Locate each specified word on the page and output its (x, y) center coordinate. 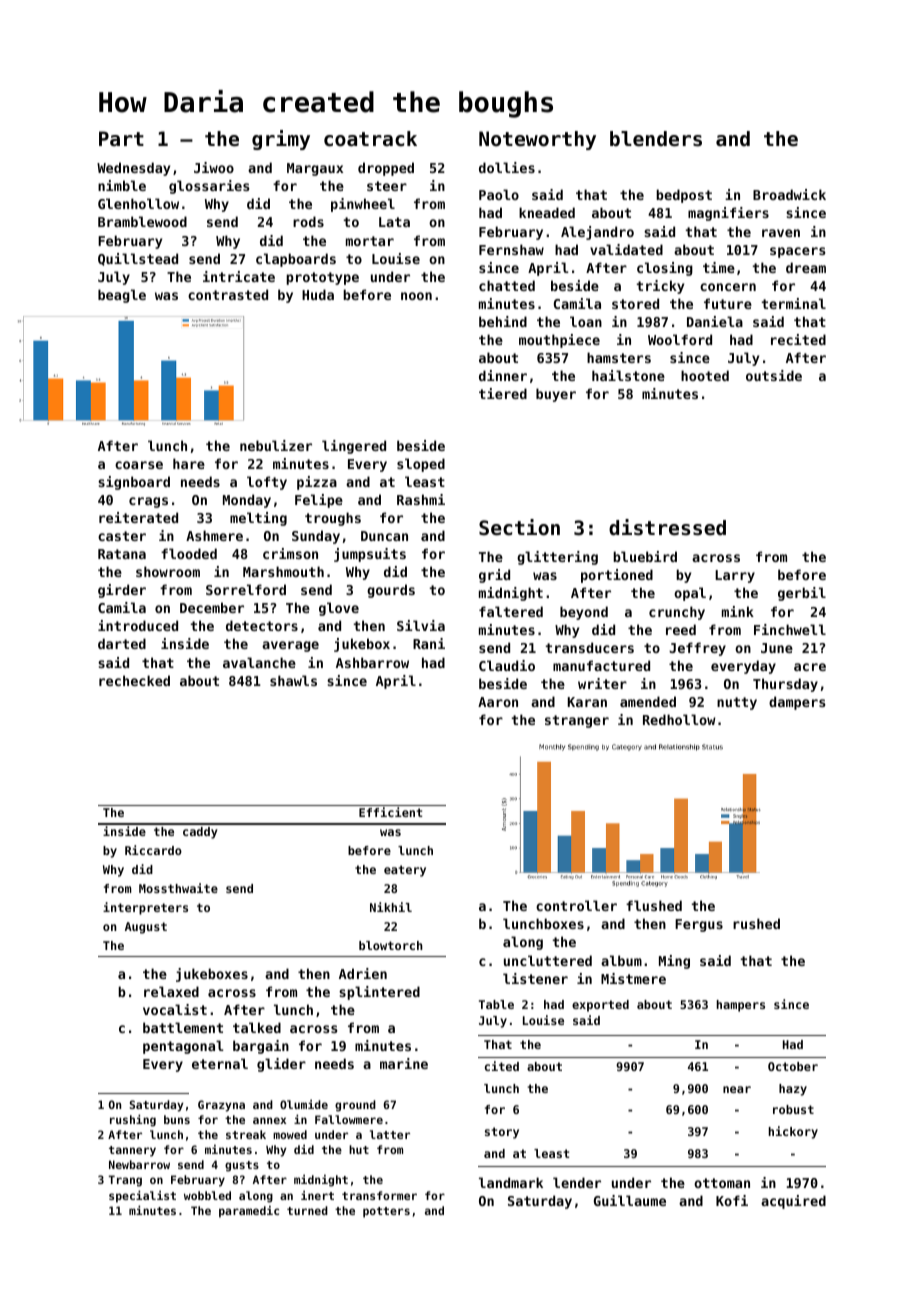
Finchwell (790, 629)
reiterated (138, 517)
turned (307, 1210)
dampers (797, 703)
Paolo (499, 194)
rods (308, 221)
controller (576, 905)
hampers (741, 1006)
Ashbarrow (372, 662)
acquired (793, 1202)
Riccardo (153, 850)
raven (781, 233)
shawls (293, 680)
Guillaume (630, 1200)
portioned (617, 576)
